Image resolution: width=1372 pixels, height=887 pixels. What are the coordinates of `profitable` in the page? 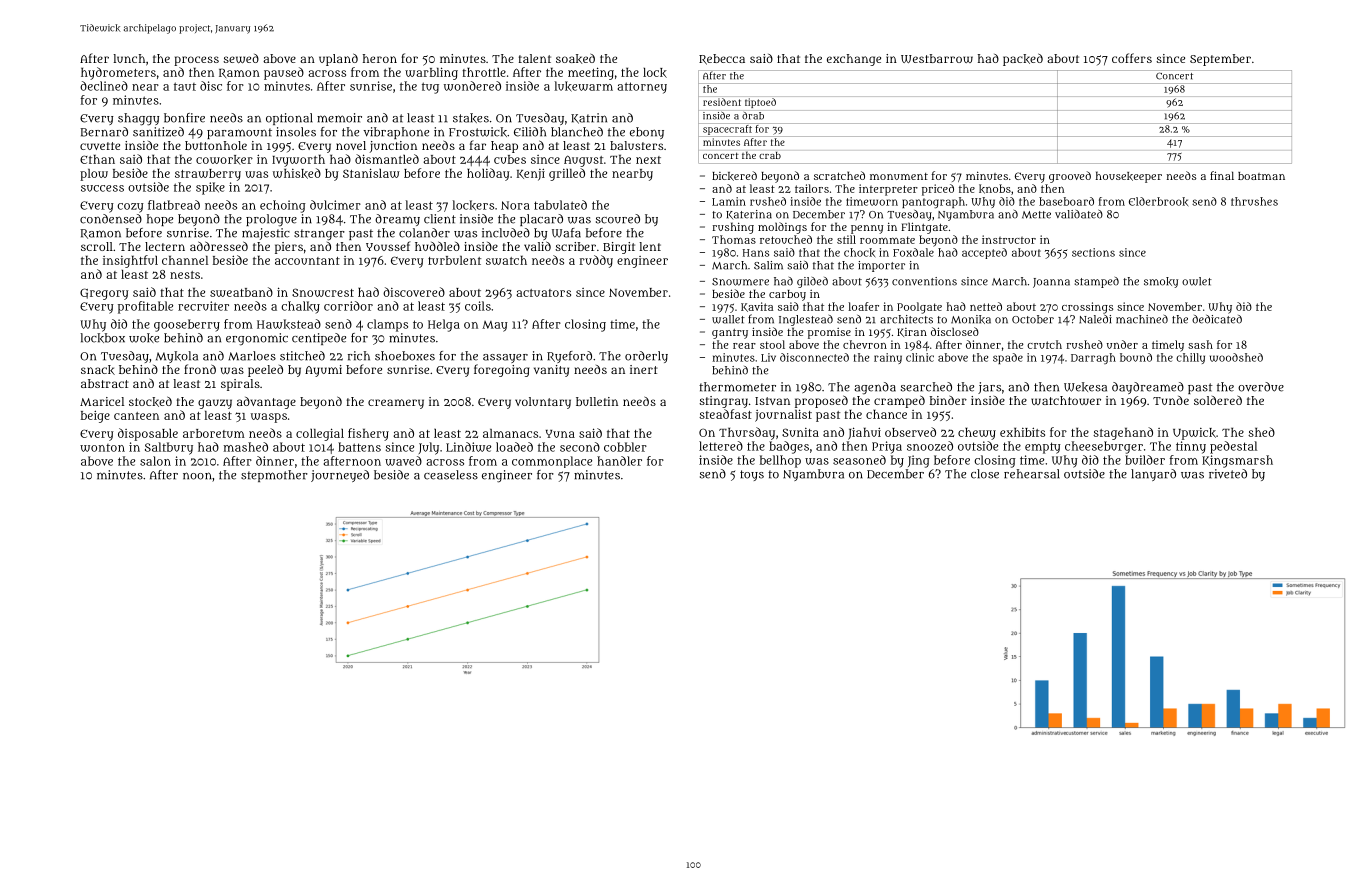 It's located at (145, 307).
